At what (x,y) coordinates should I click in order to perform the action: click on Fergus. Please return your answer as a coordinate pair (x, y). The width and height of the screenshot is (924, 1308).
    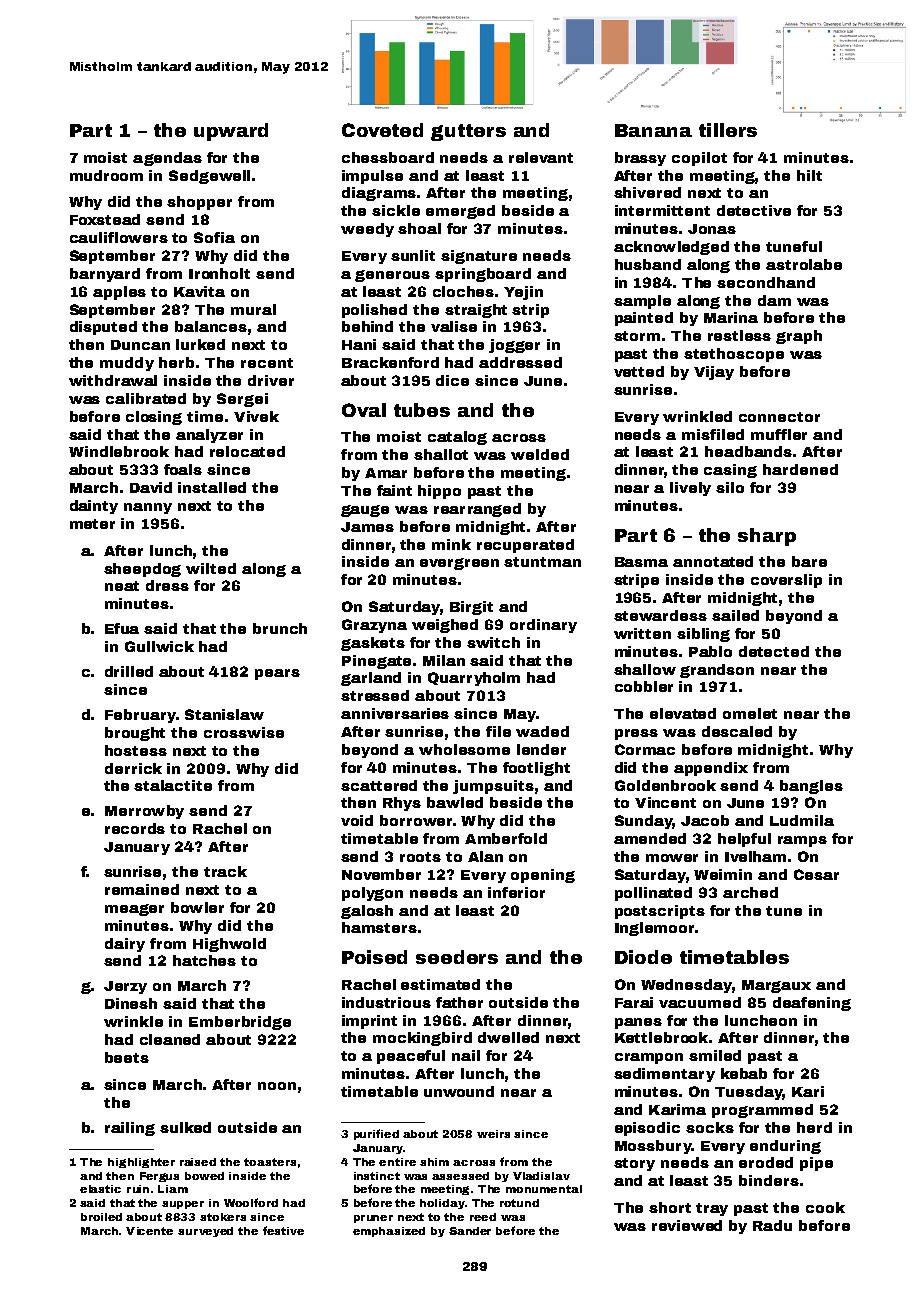
    Looking at the image, I should click on (159, 1177).
